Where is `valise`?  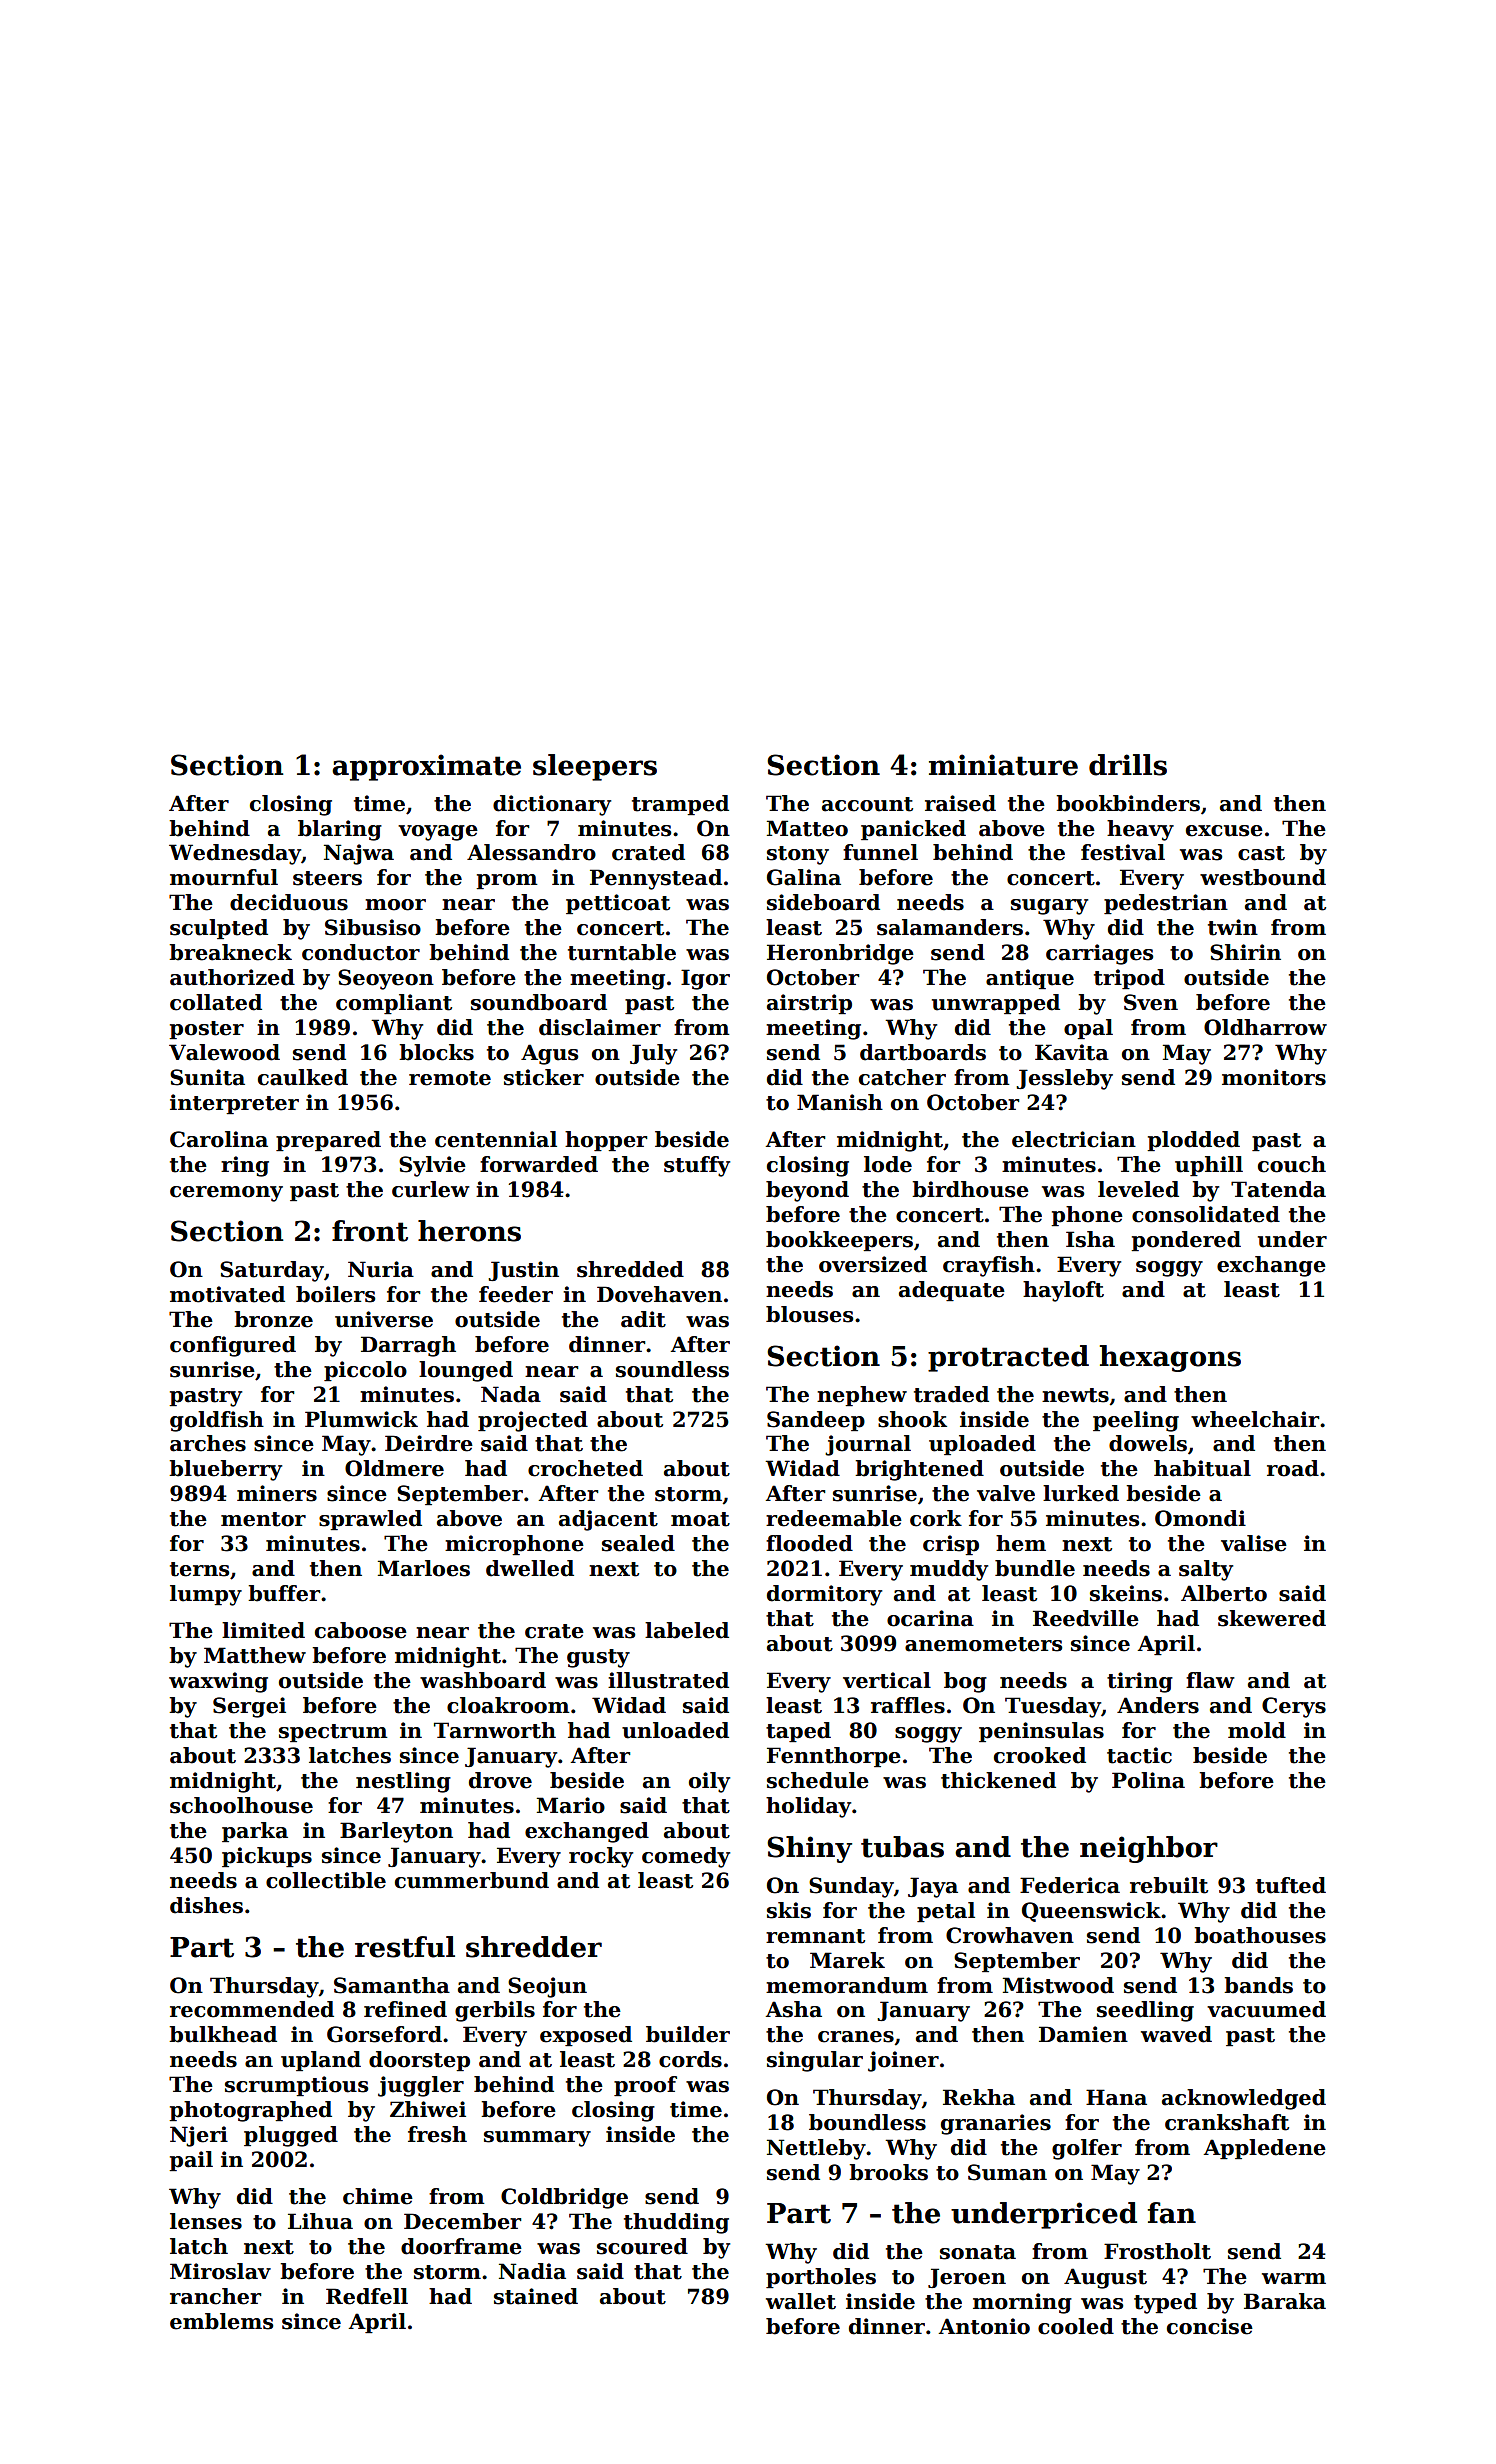
valise is located at coordinates (1254, 1543).
